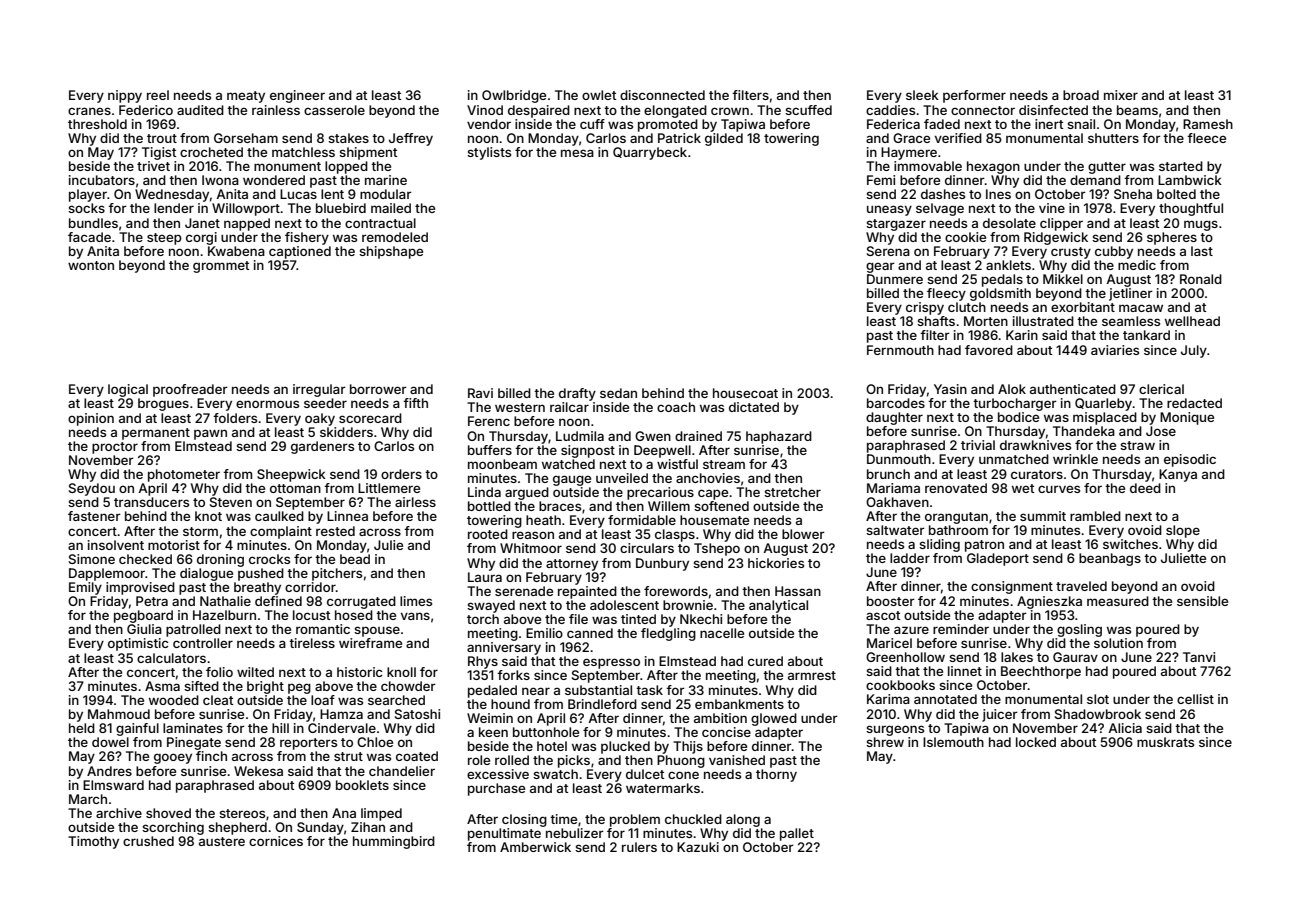  Describe the element at coordinates (1131, 294) in the image. I see `jetliner` at that location.
